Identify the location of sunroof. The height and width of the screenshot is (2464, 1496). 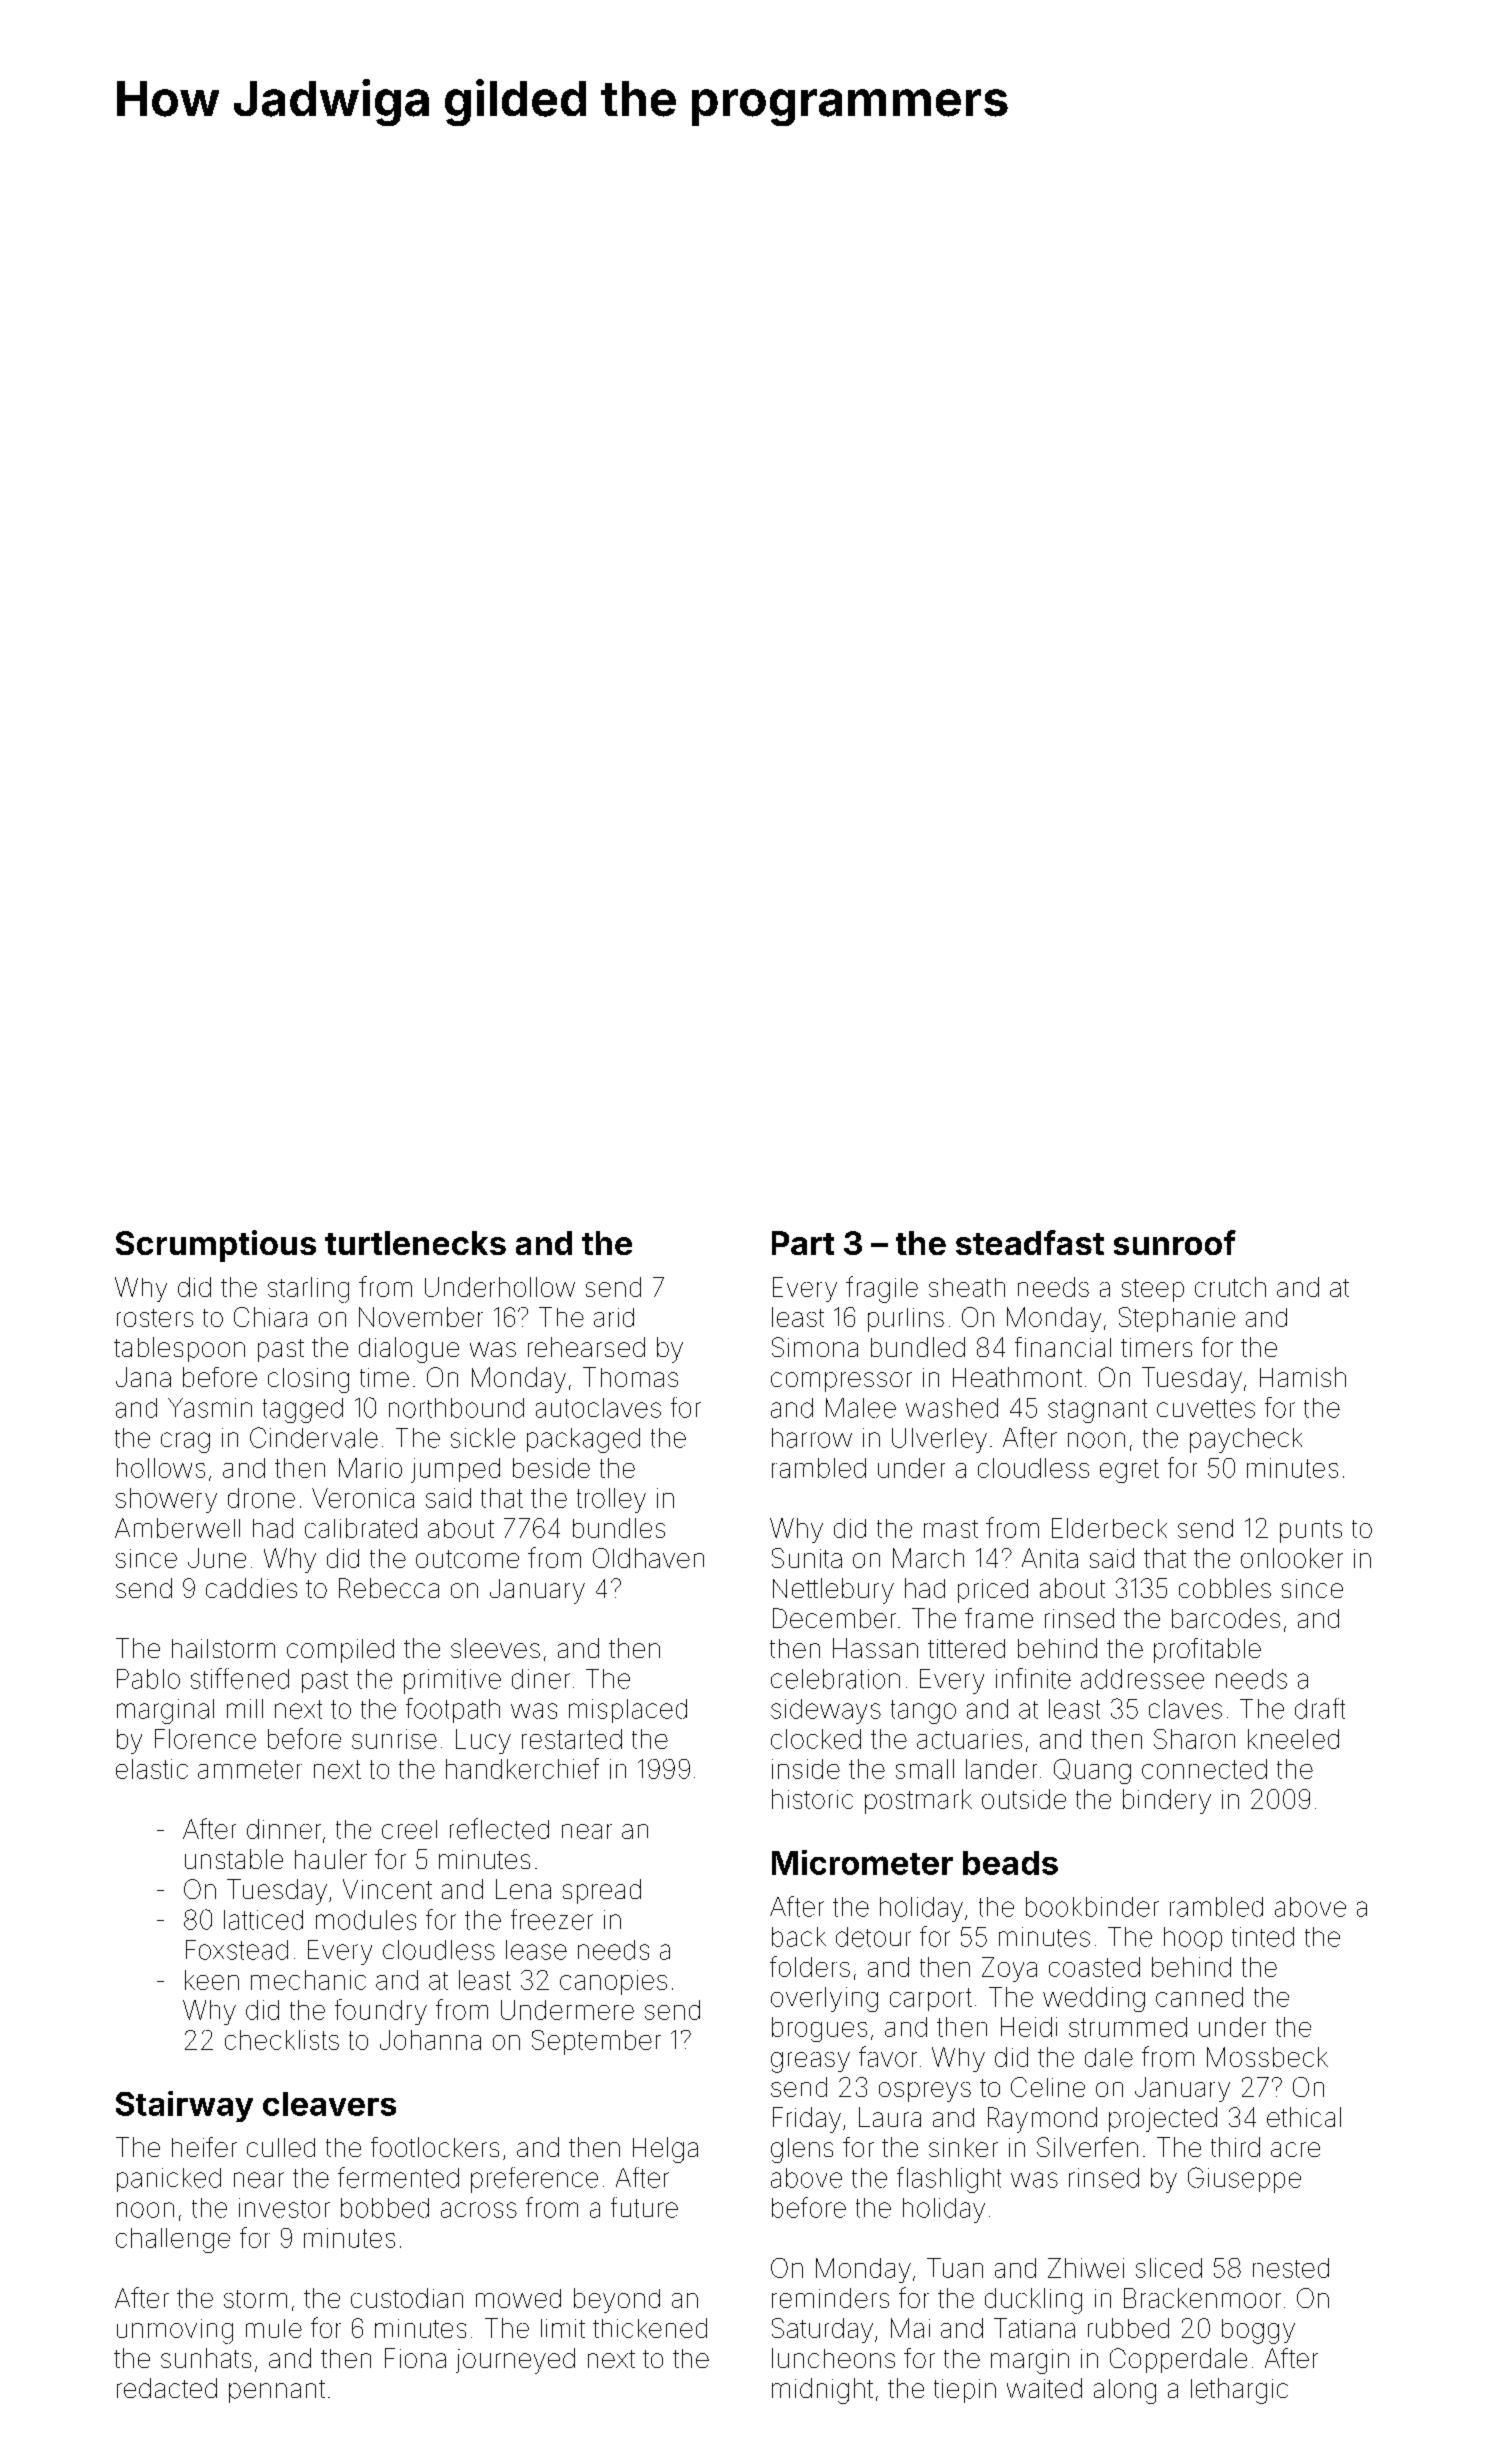
(1175, 1242).
